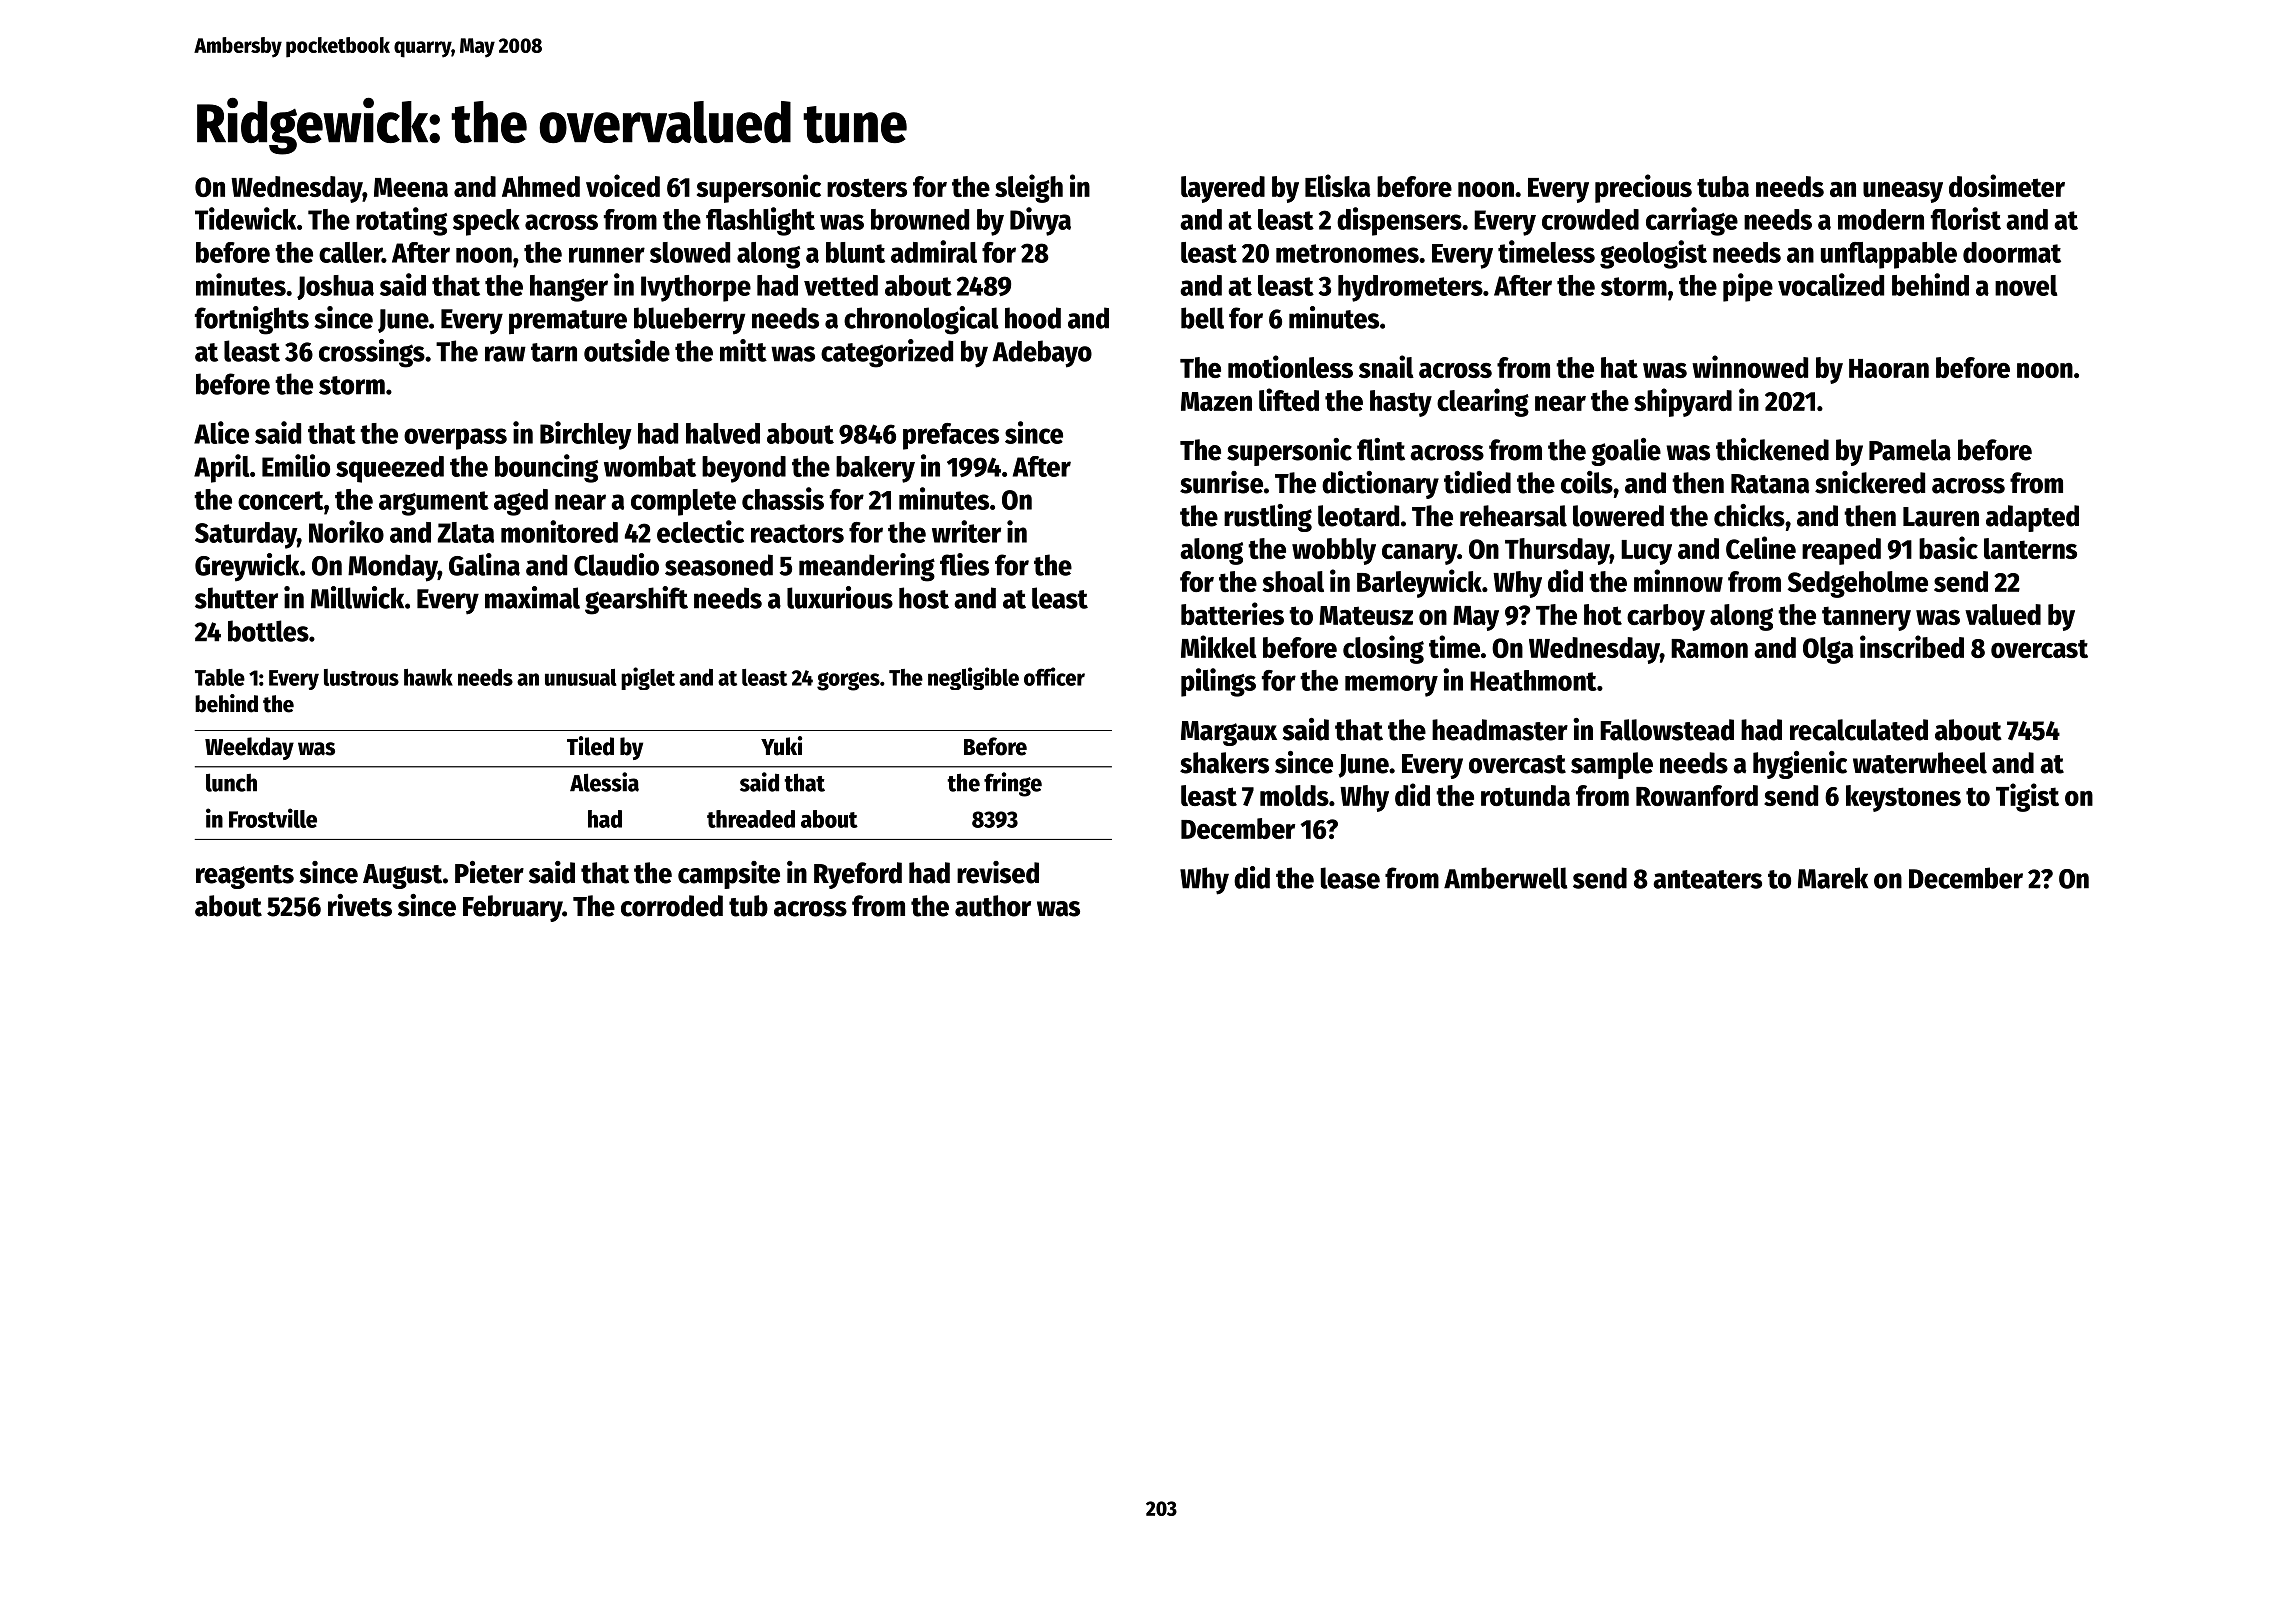 The width and height of the screenshot is (2292, 1620). Describe the element at coordinates (1381, 449) in the screenshot. I see `flint` at that location.
